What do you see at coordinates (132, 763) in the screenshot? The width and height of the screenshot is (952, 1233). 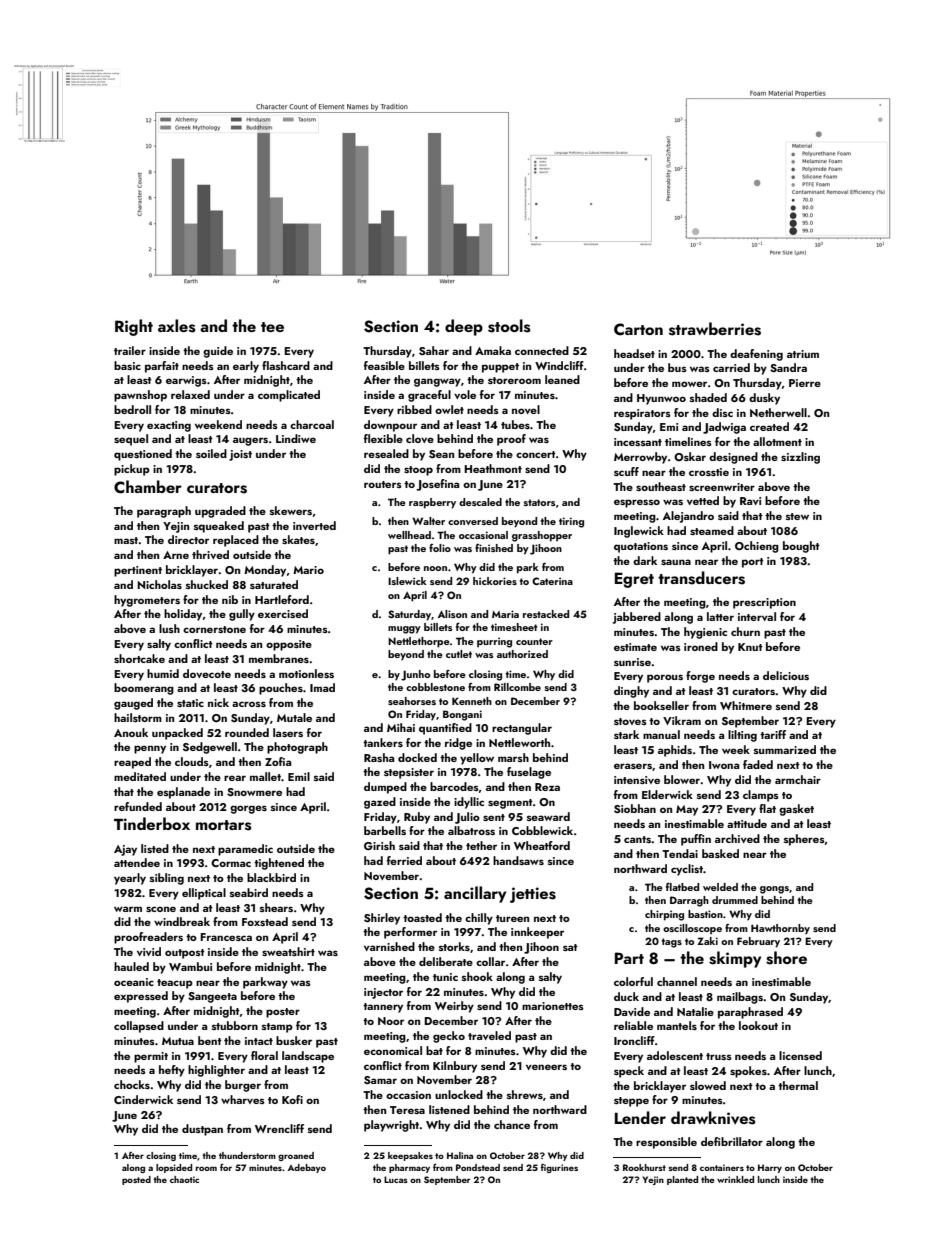 I see `reaped` at bounding box center [132, 763].
